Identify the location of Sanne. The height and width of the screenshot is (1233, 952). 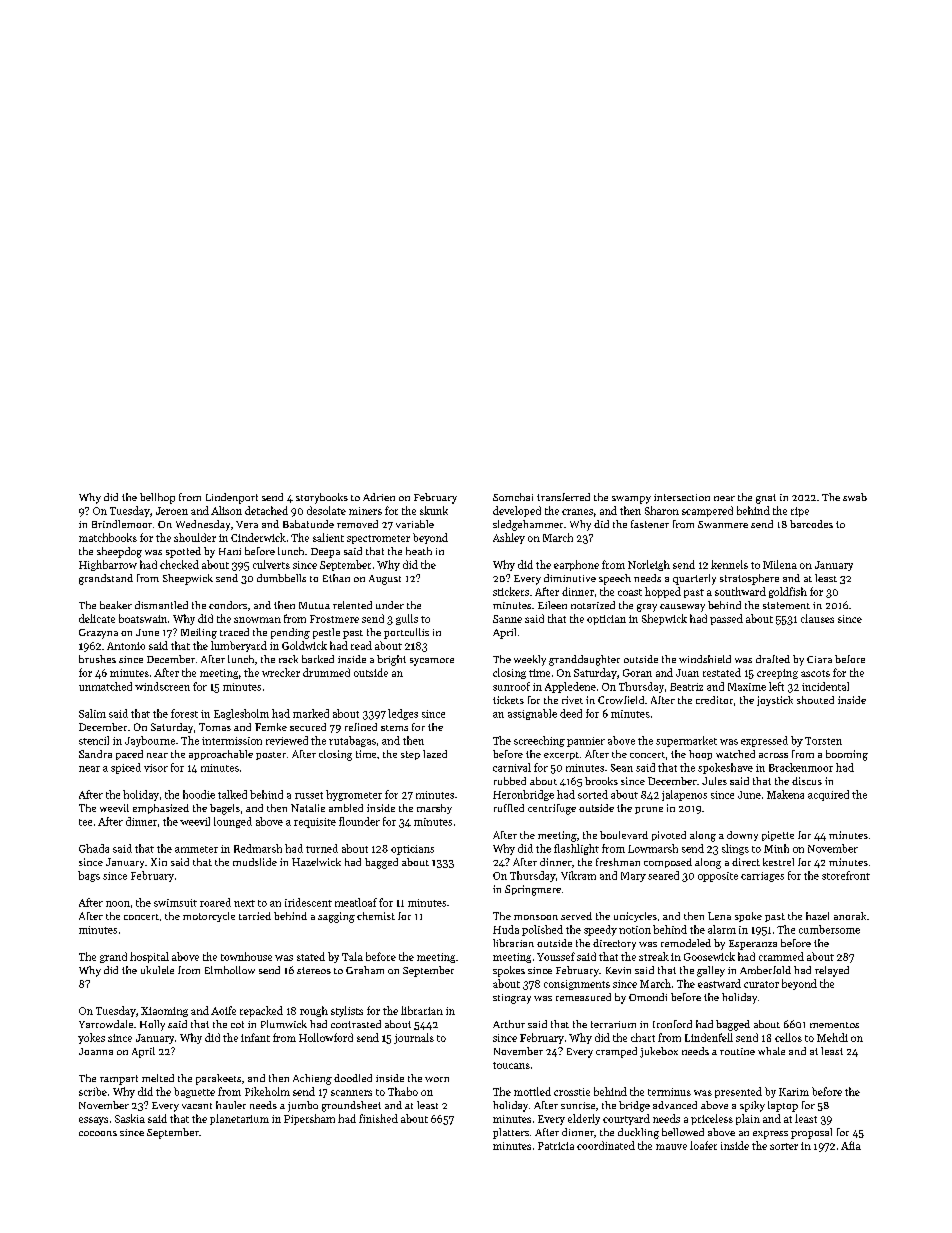
(507, 619).
